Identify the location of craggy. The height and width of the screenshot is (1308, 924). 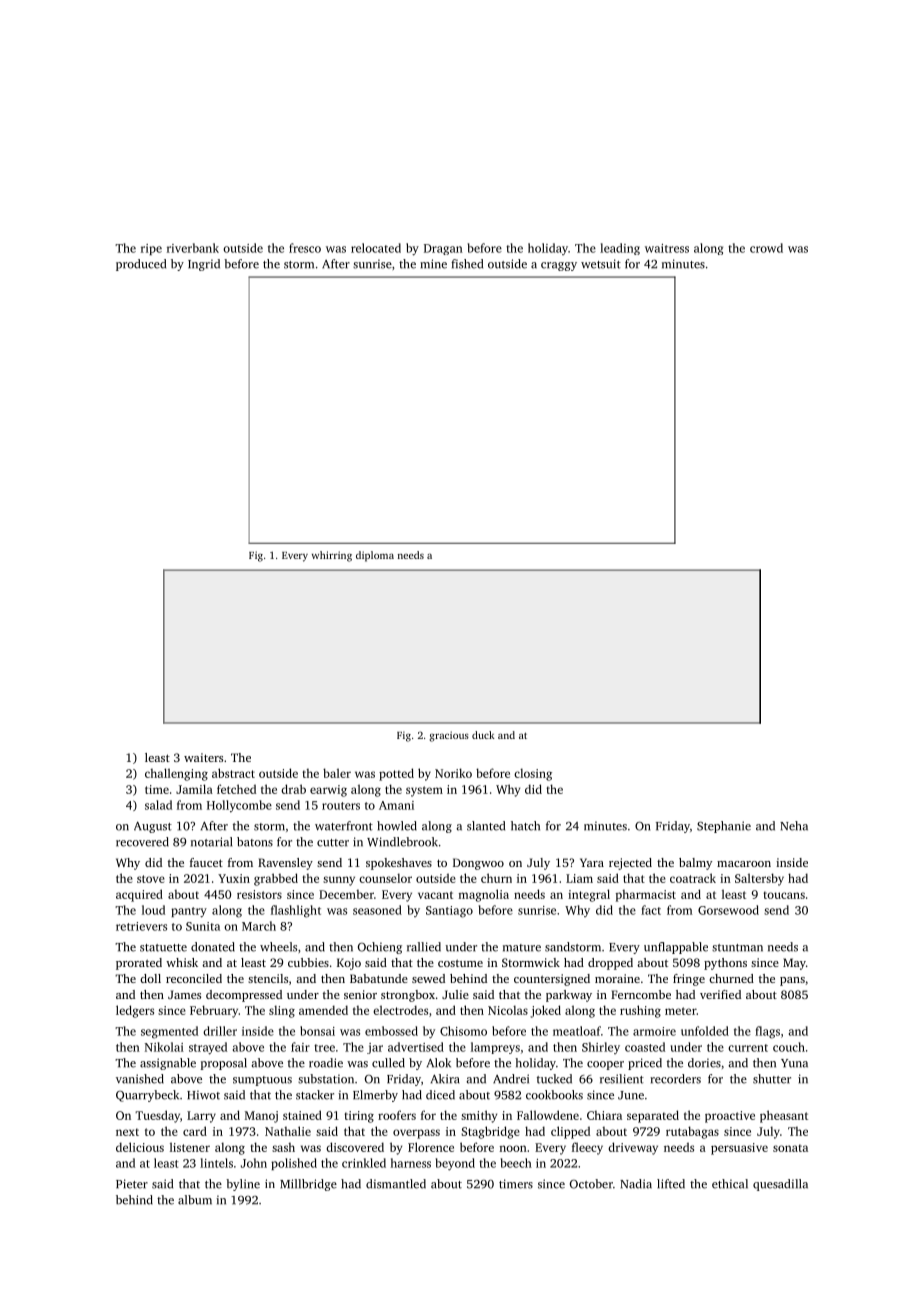
(559, 266).
